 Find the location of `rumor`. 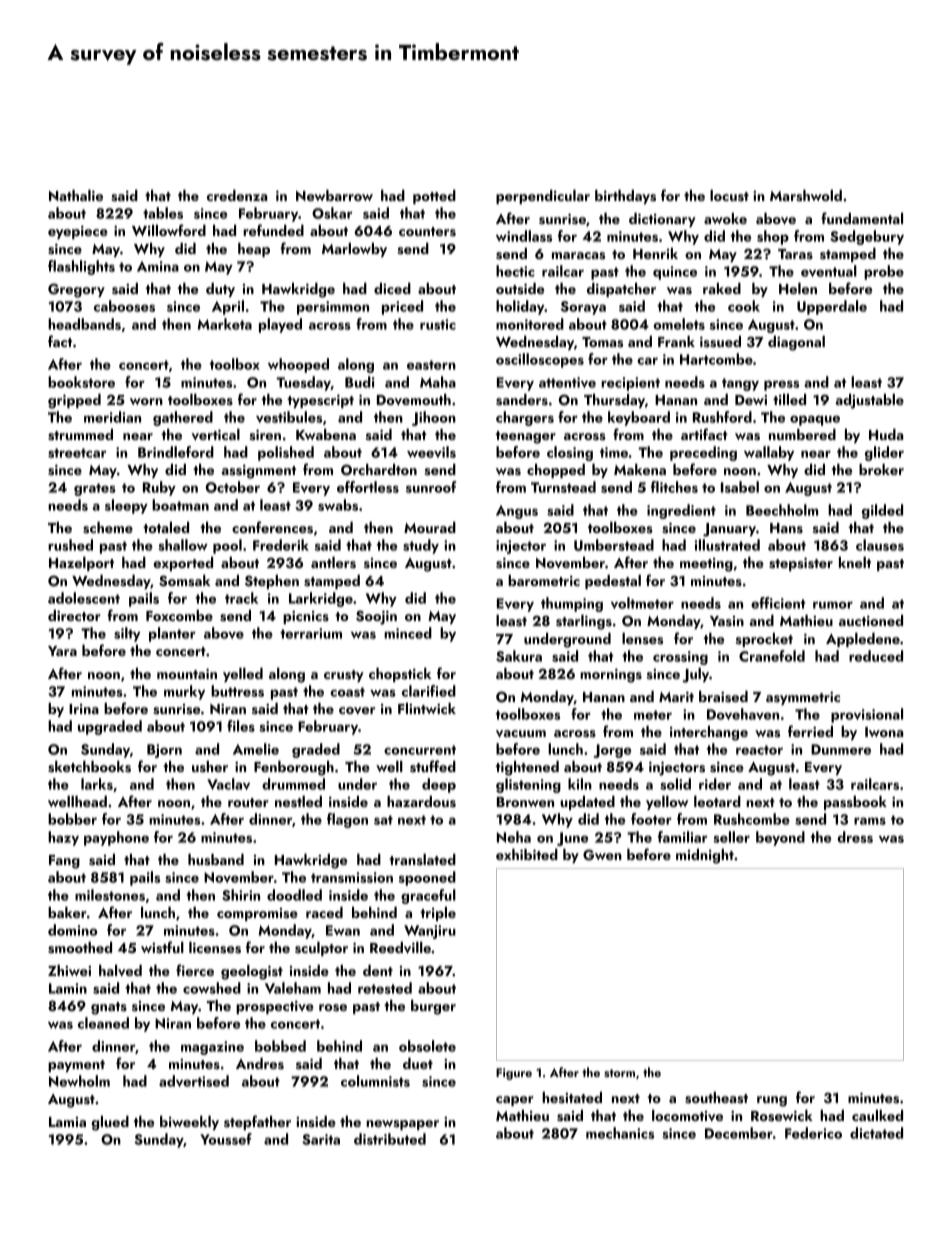

rumor is located at coordinates (833, 605).
